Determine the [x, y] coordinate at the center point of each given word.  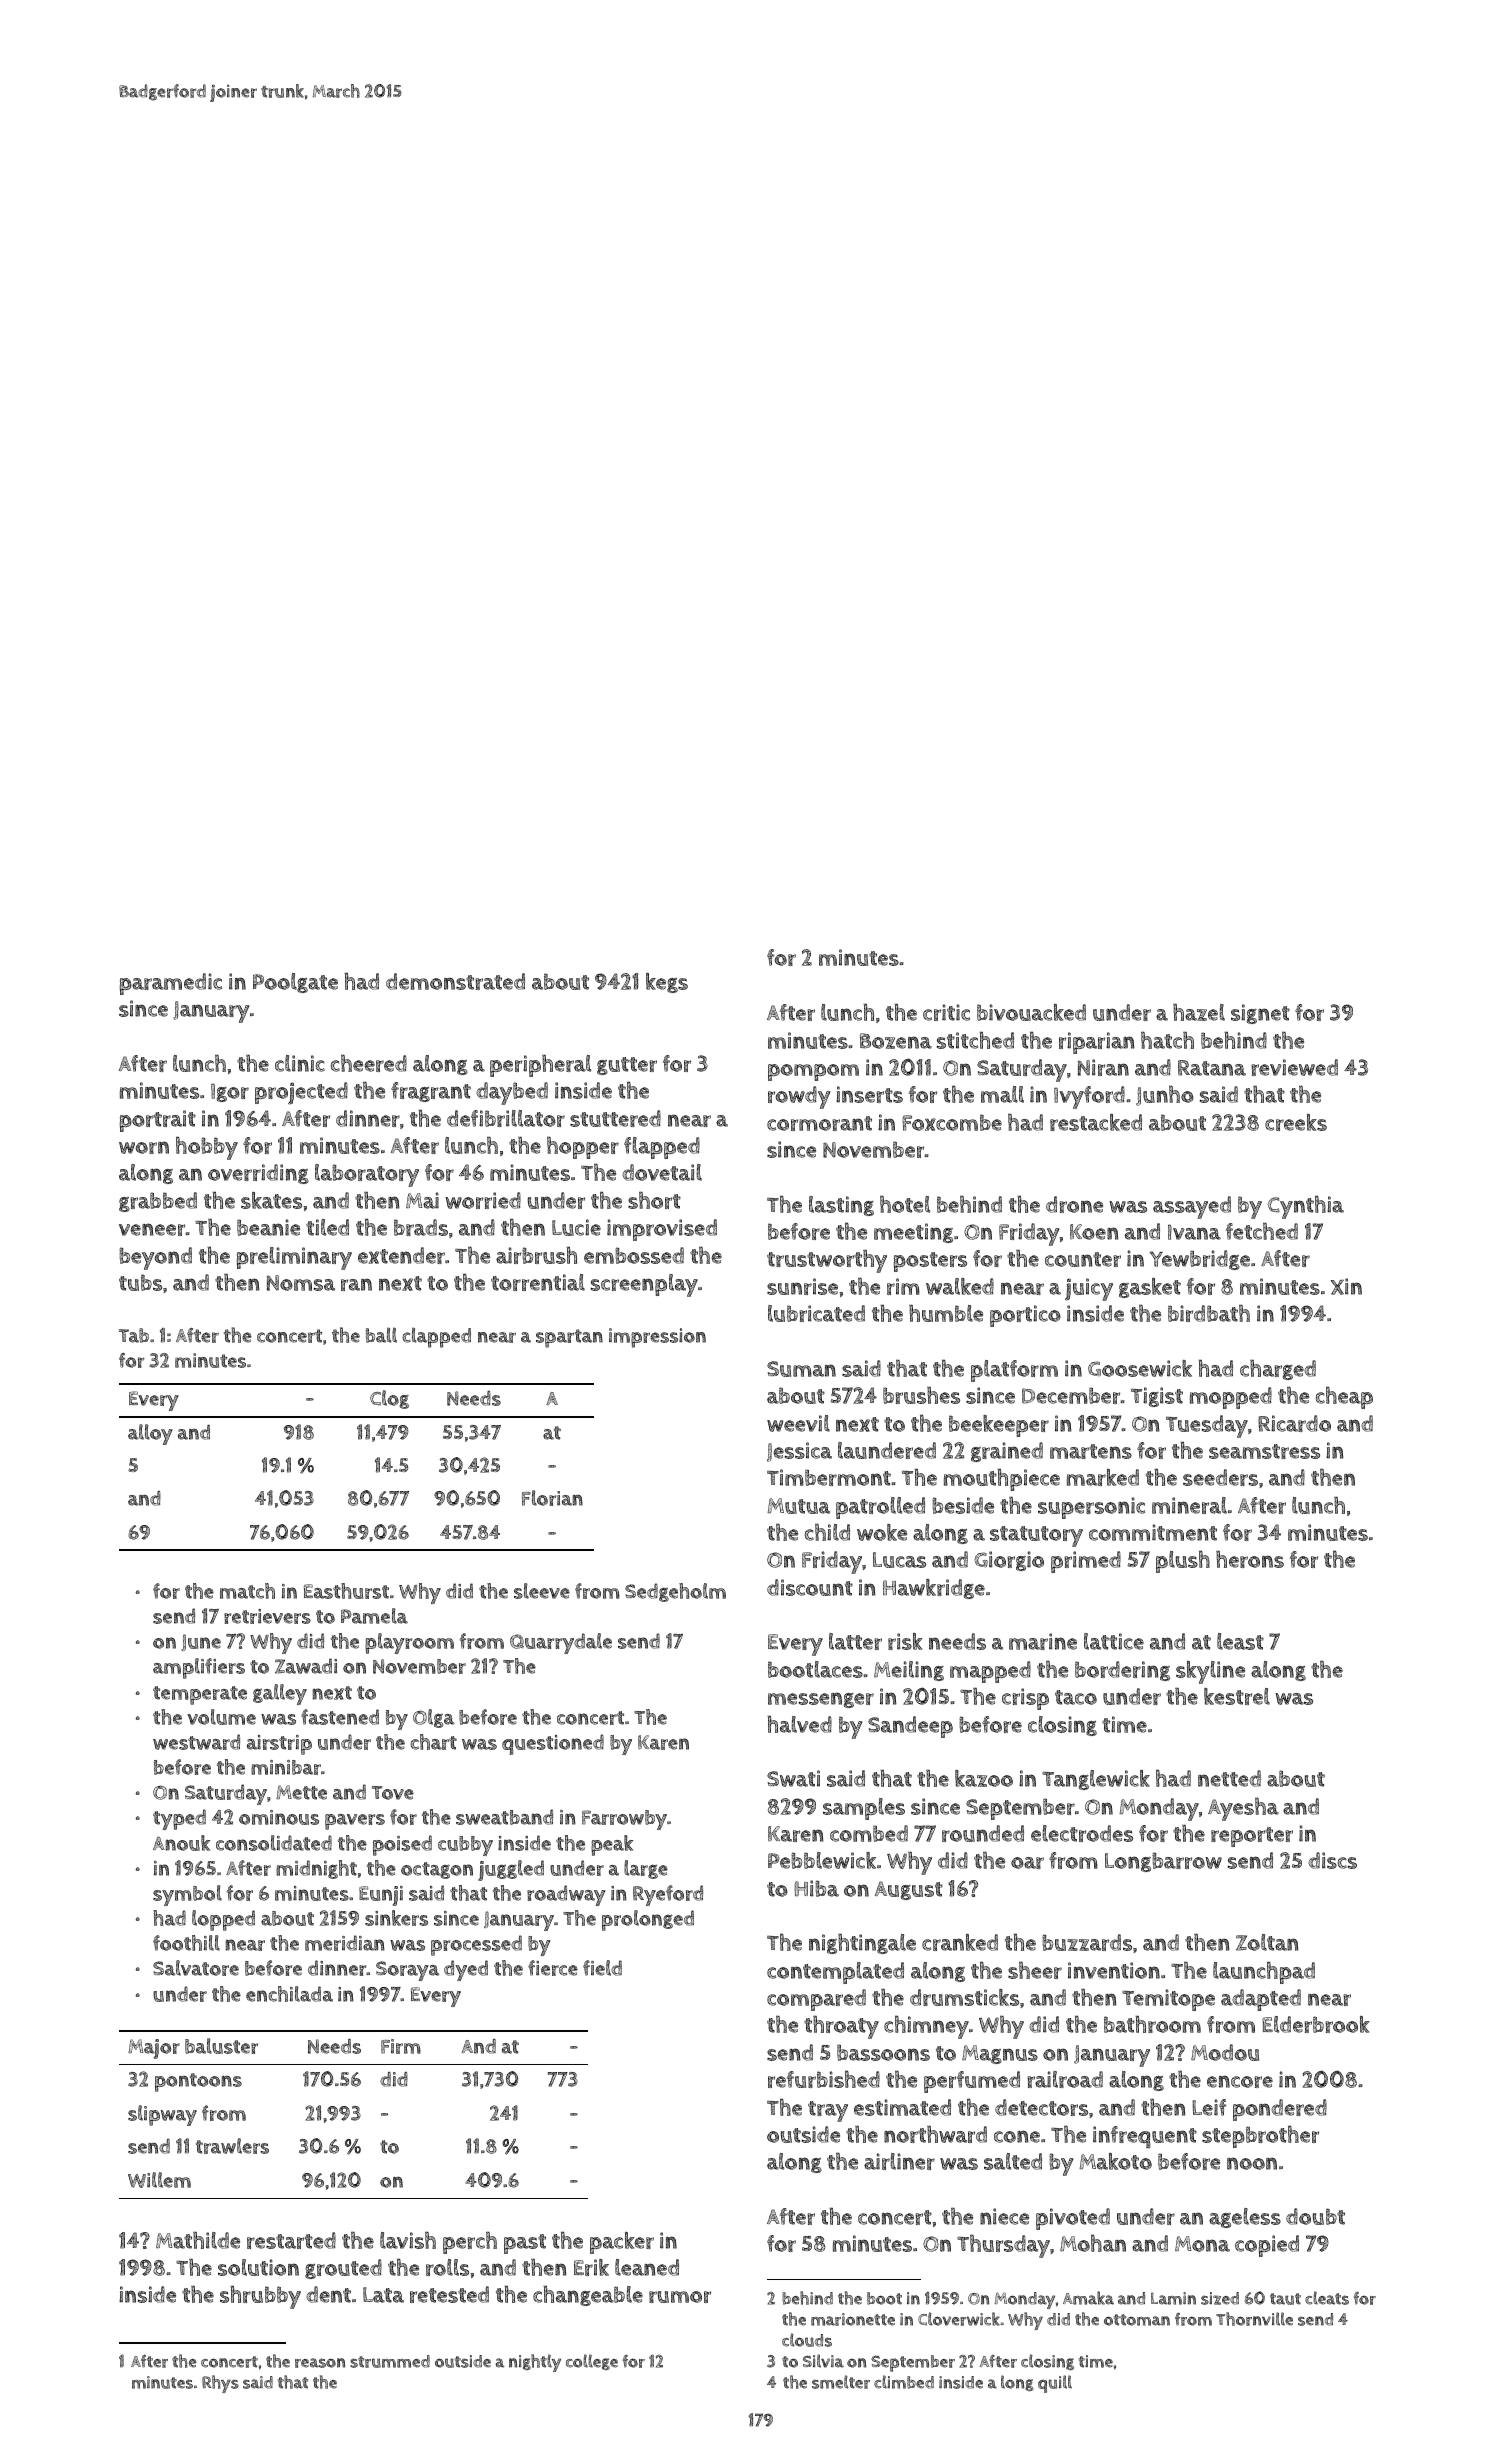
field [602, 1968]
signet [1260, 1014]
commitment [1153, 1532]
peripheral [540, 1066]
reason [320, 2363]
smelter [841, 2382]
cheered [369, 1063]
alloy [150, 1434]
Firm [401, 2046]
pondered [1280, 2110]
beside [963, 1505]
